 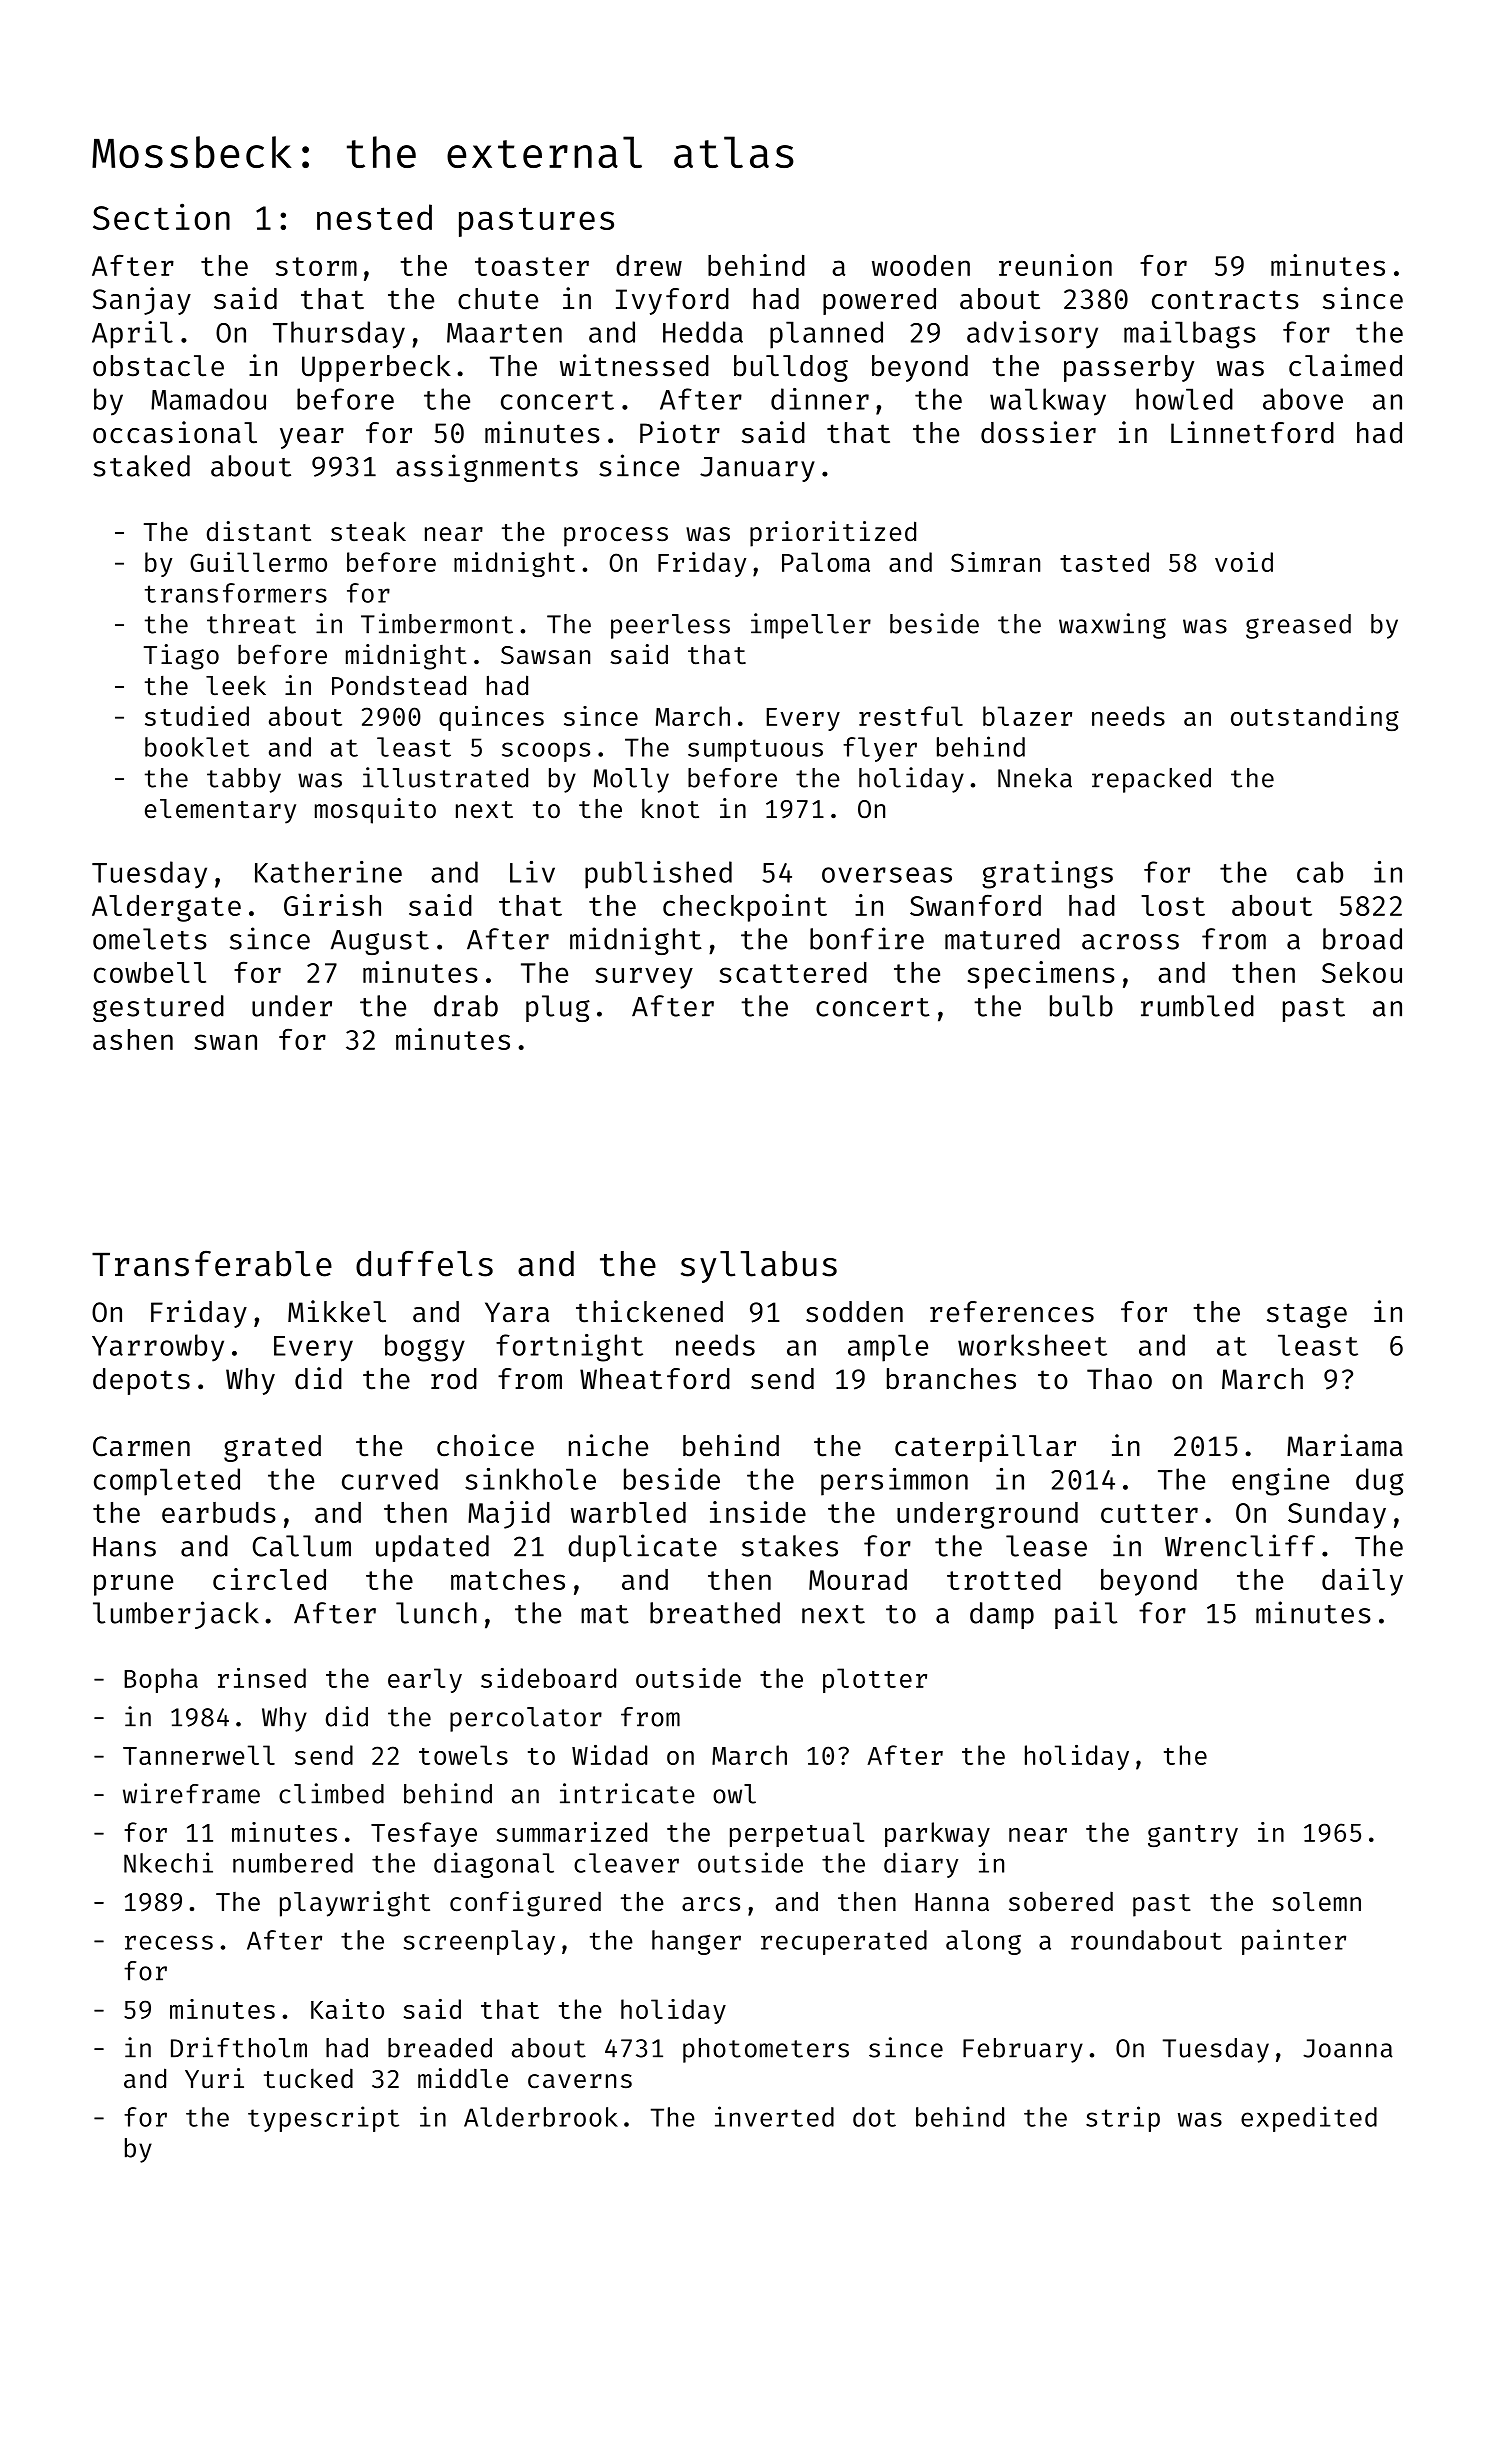 What do you see at coordinates (169, 1942) in the document?
I see `recess` at bounding box center [169, 1942].
